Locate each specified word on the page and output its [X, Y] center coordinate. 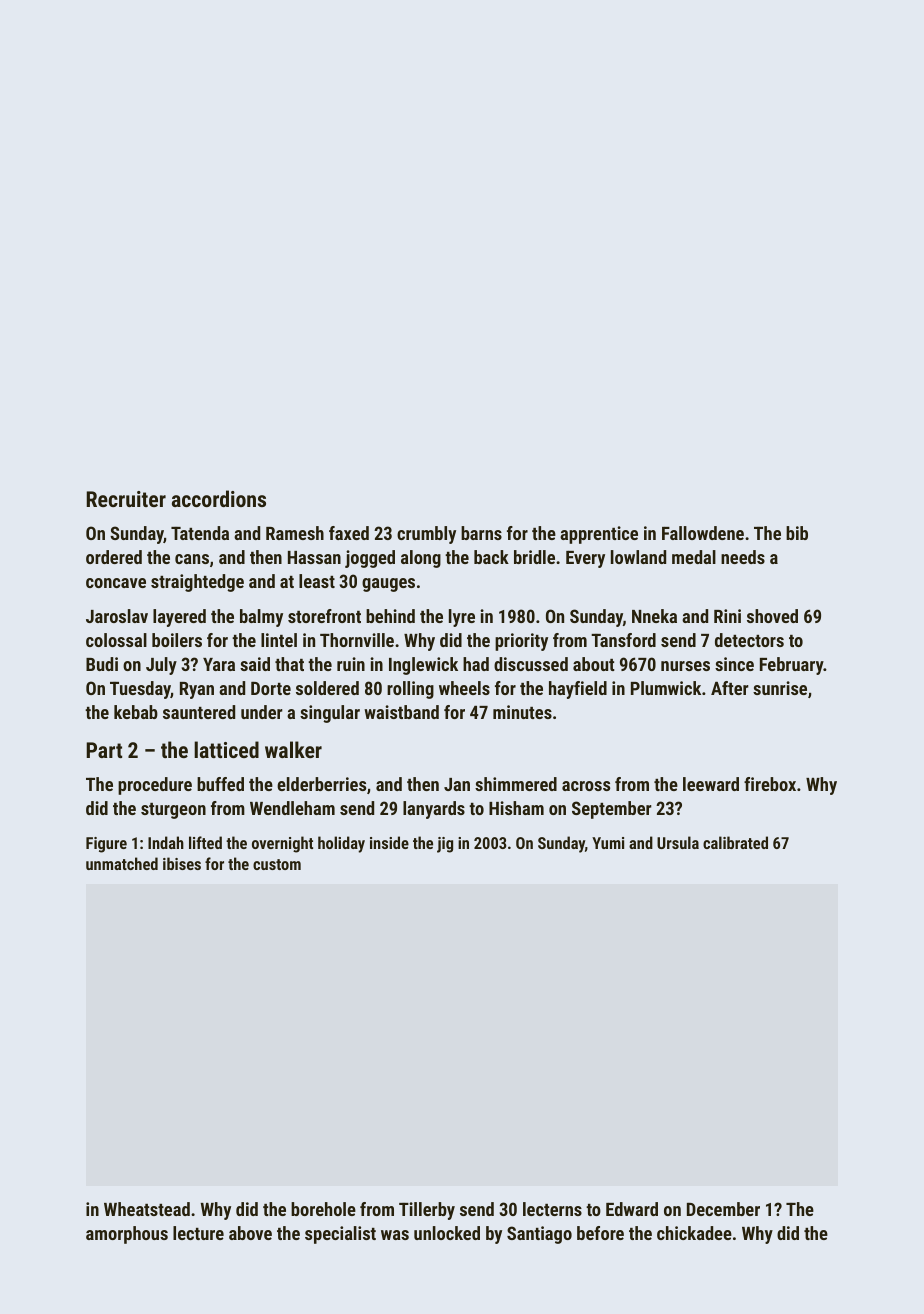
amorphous [127, 1235]
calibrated [735, 842]
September [612, 810]
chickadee [694, 1233]
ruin [351, 664]
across [586, 786]
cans [192, 559]
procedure [155, 786]
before [600, 1233]
